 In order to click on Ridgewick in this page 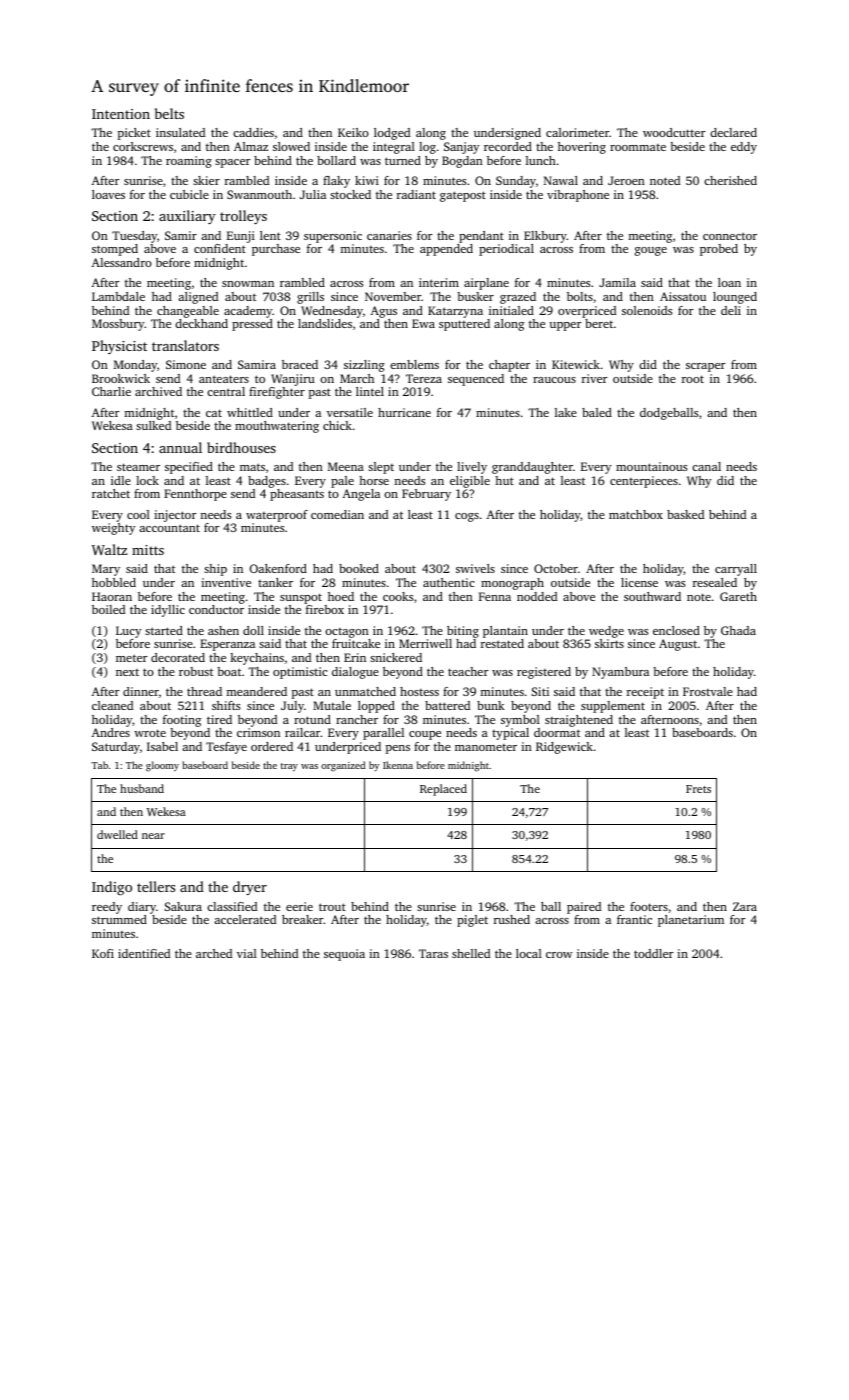, I will do `click(564, 748)`.
